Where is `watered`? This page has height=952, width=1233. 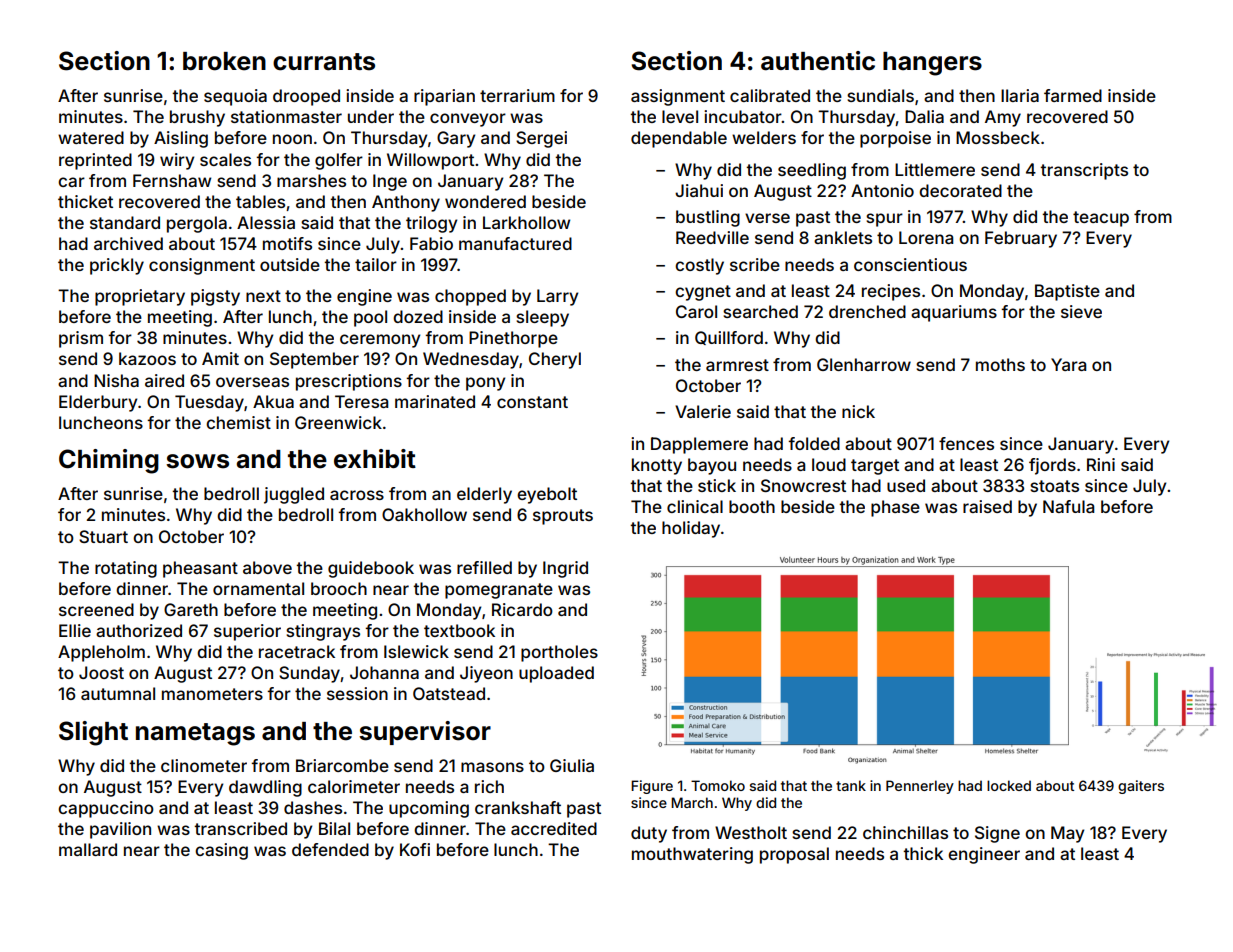
watered is located at coordinates (91, 137).
